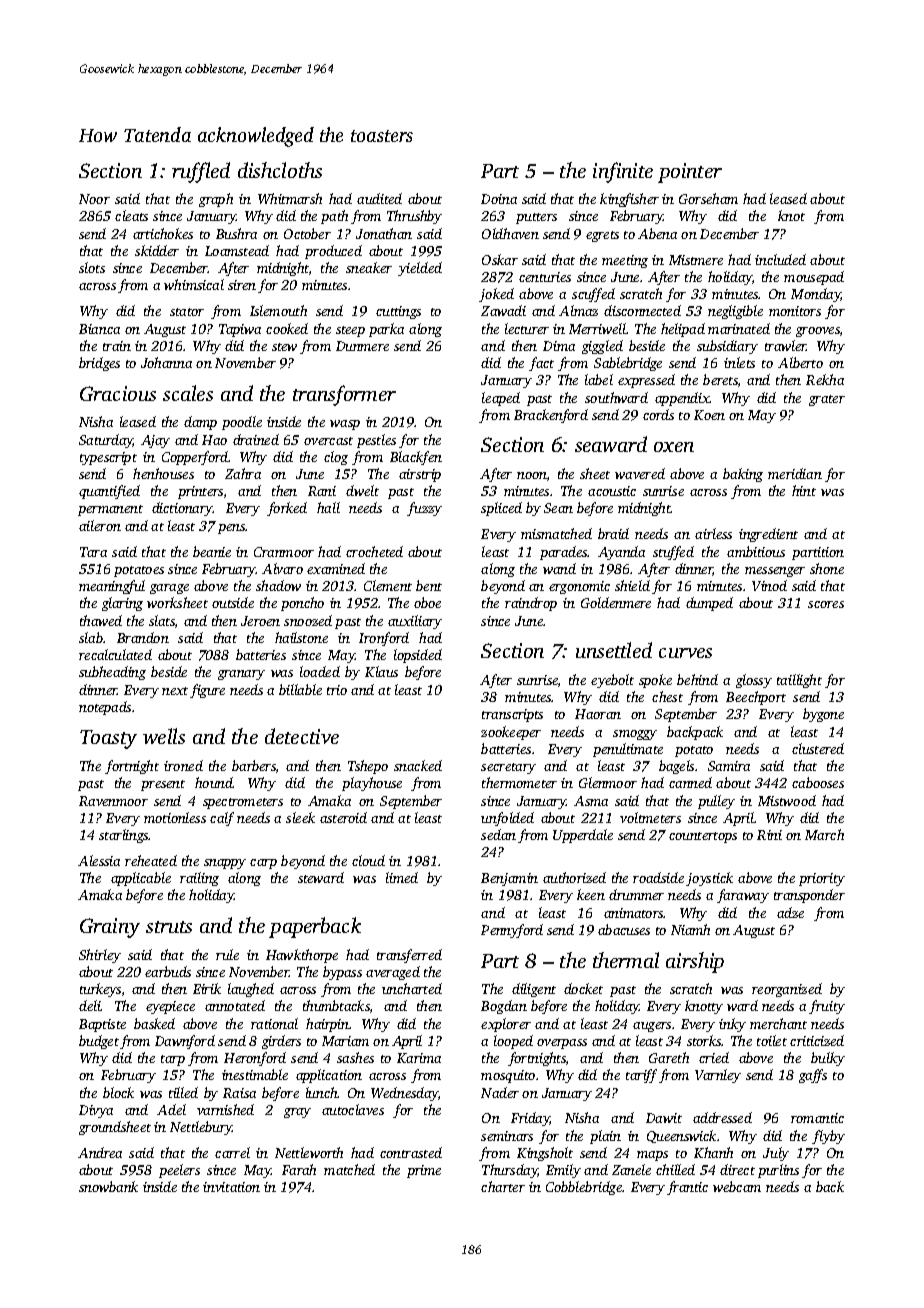  Describe the element at coordinates (141, 879) in the screenshot. I see `applicable` at that location.
